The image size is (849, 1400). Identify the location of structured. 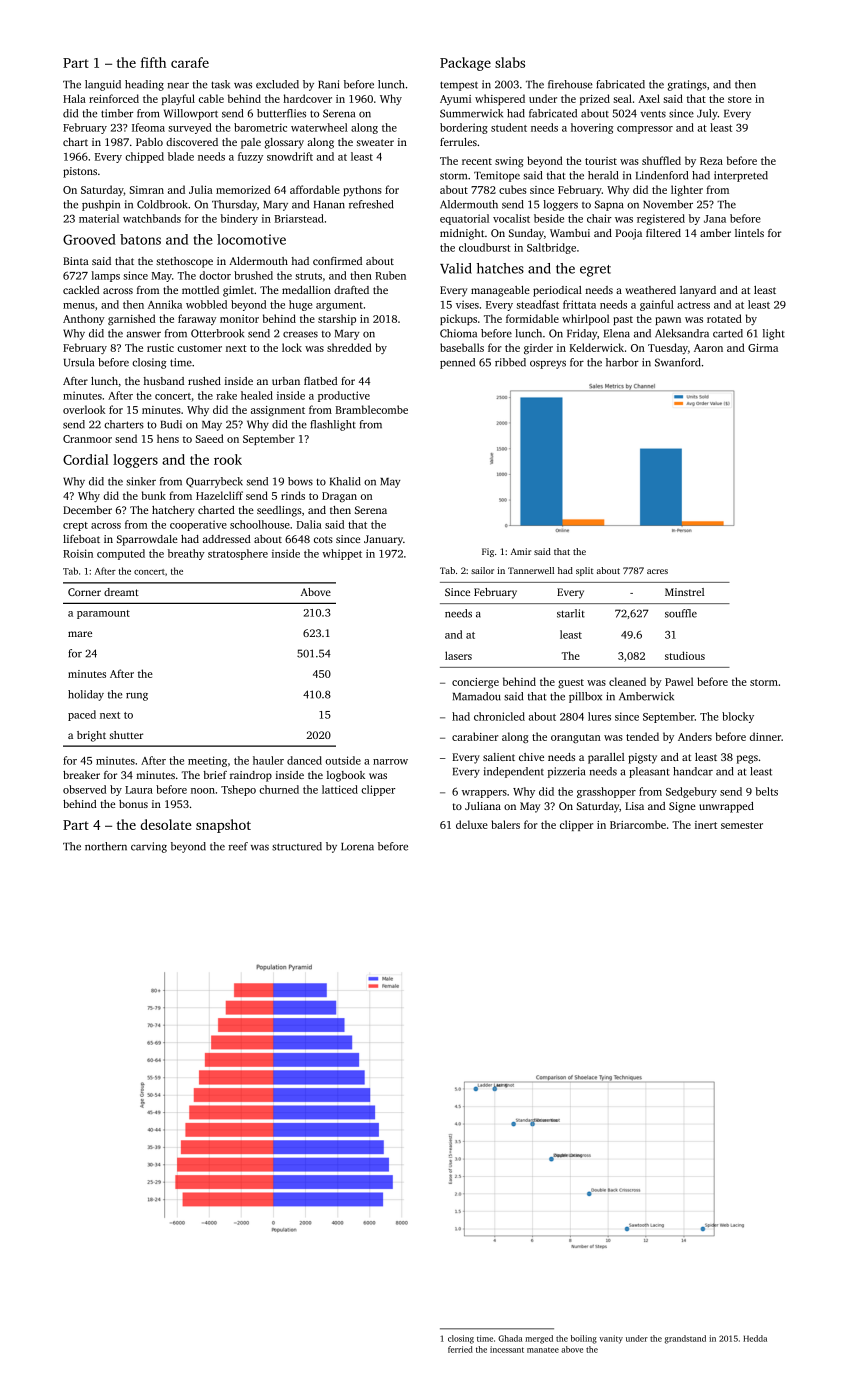
(297, 846).
